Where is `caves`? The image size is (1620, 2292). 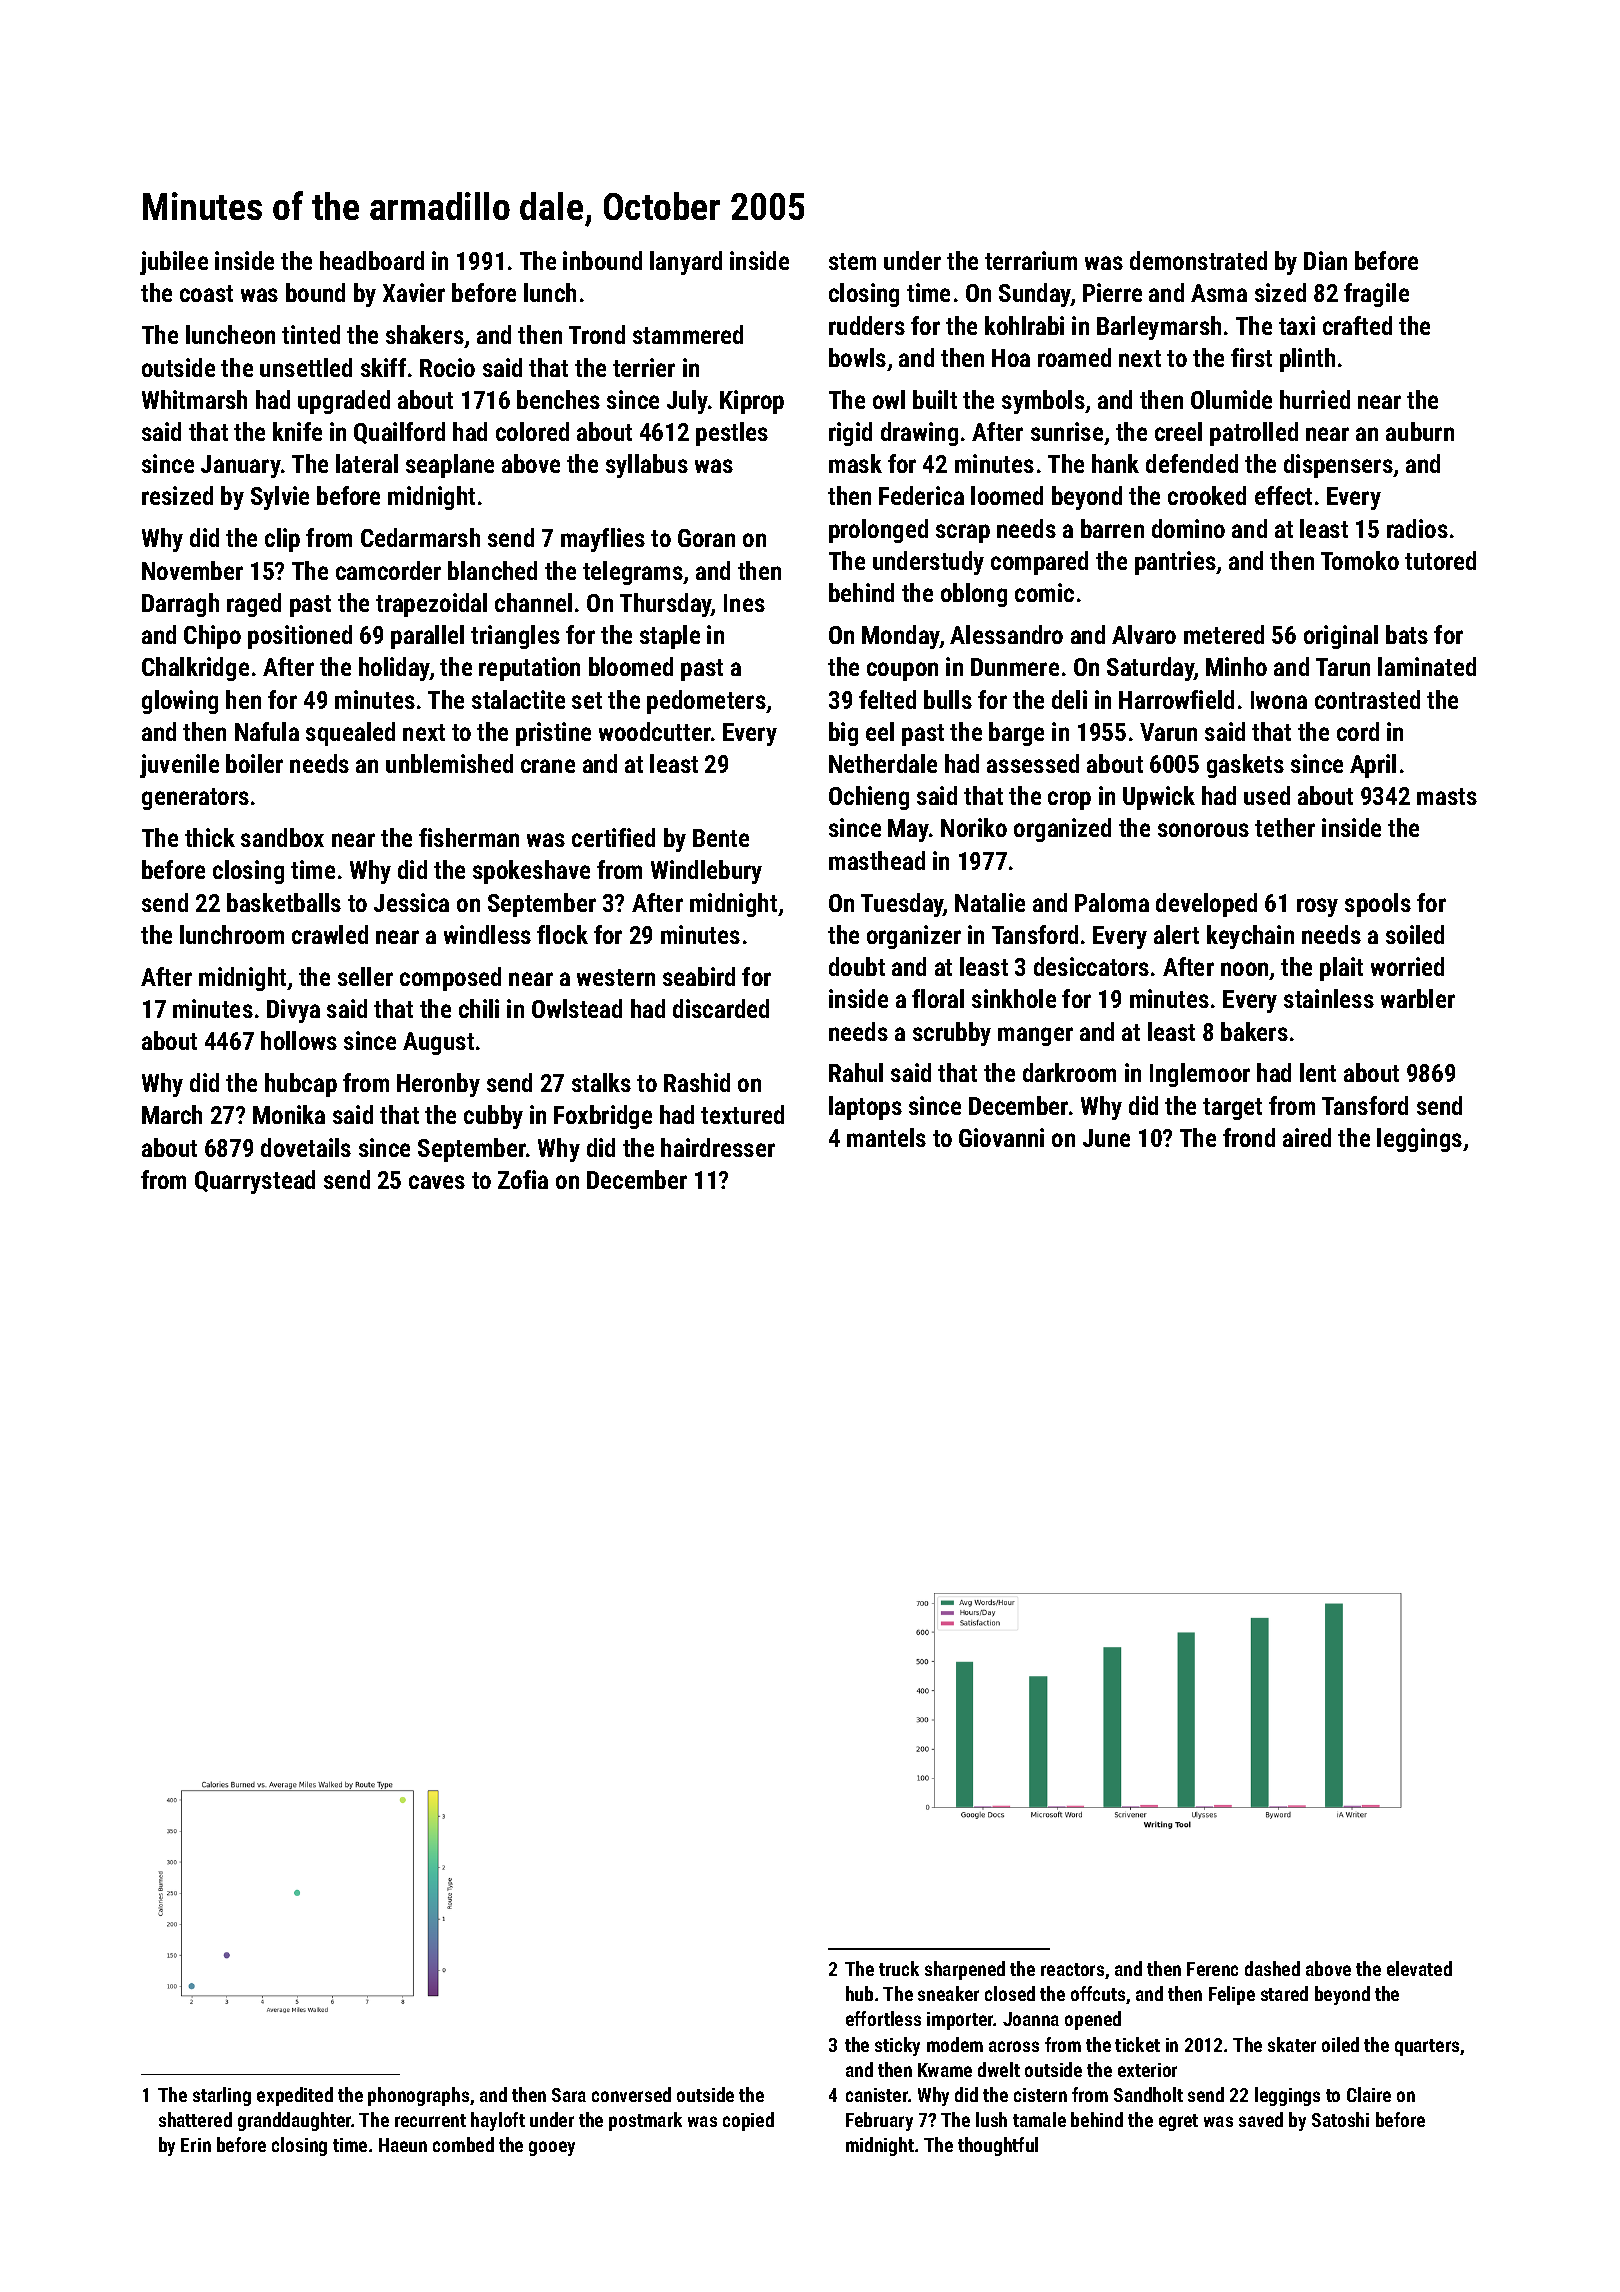 caves is located at coordinates (437, 1182).
